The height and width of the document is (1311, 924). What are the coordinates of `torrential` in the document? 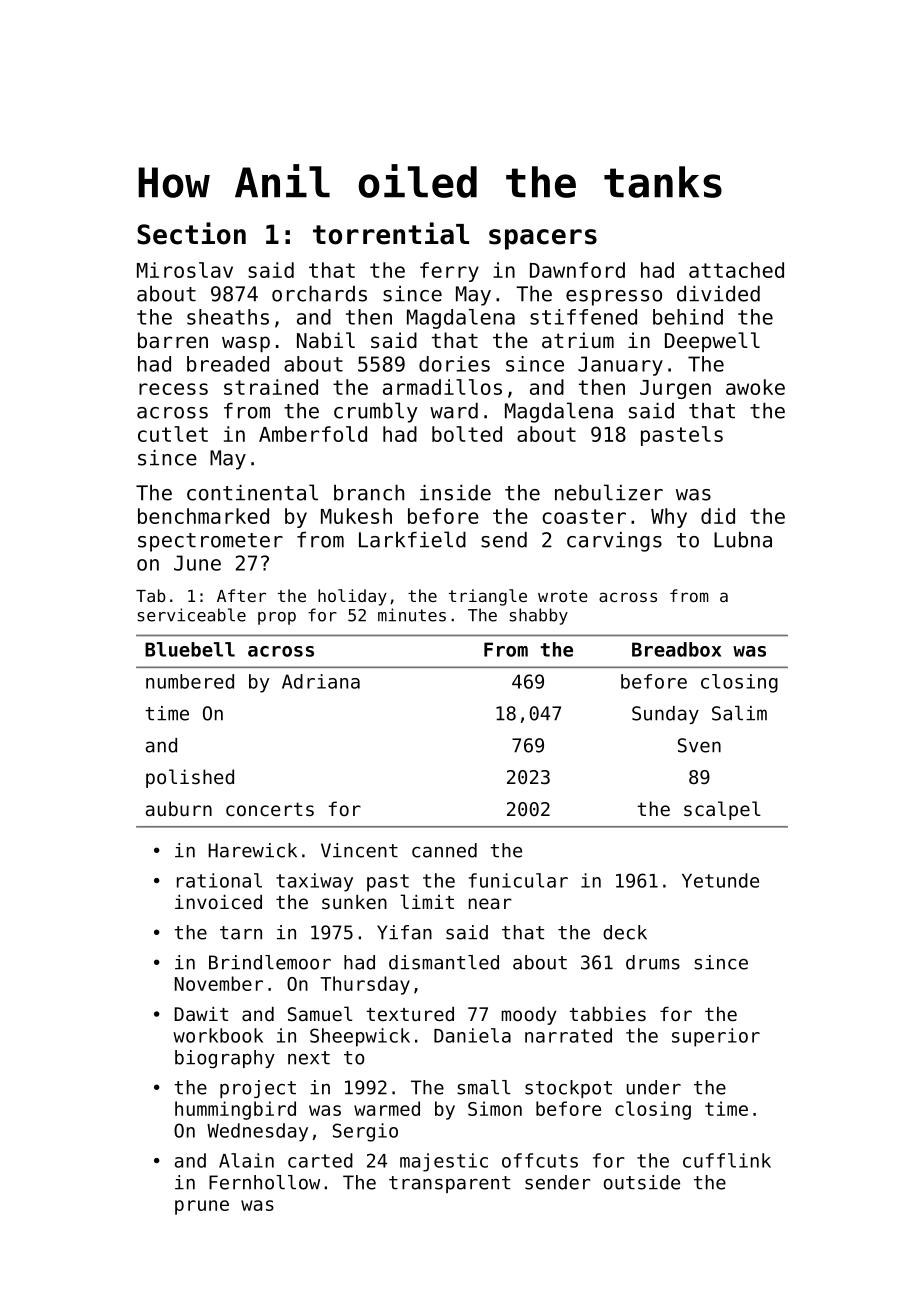 It's located at (391, 233).
